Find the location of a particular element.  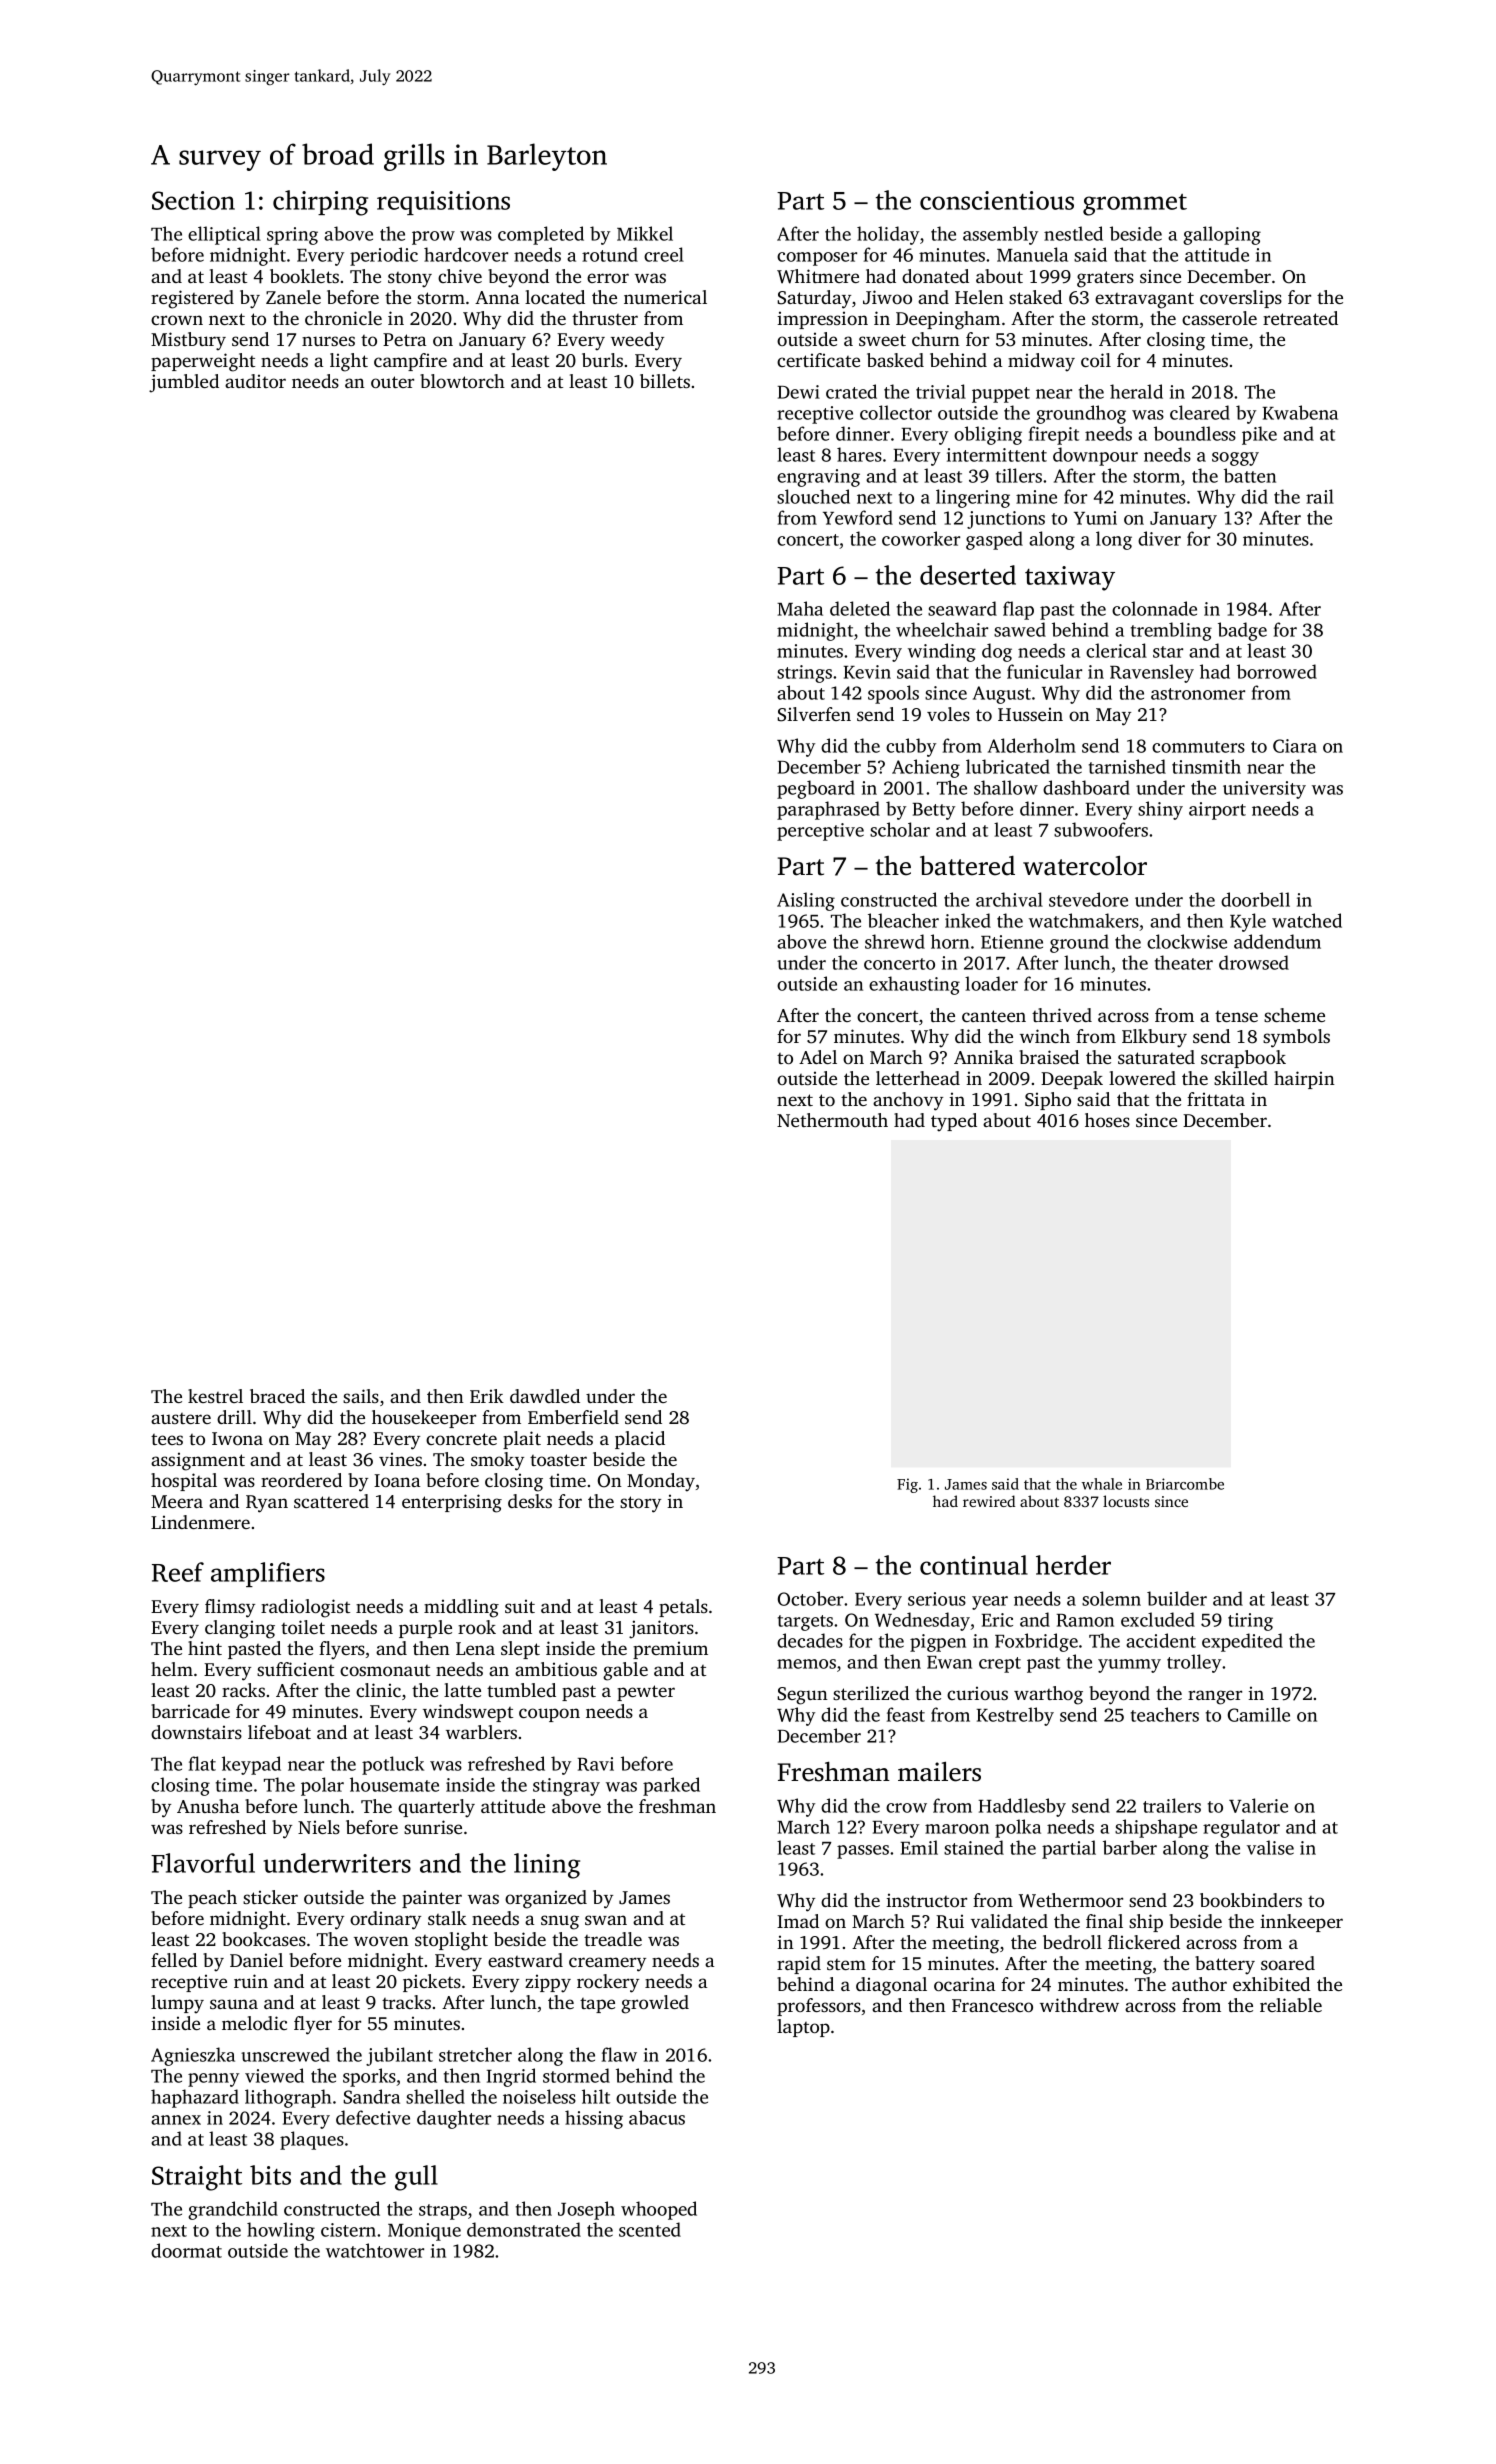

conscientious is located at coordinates (997, 200).
